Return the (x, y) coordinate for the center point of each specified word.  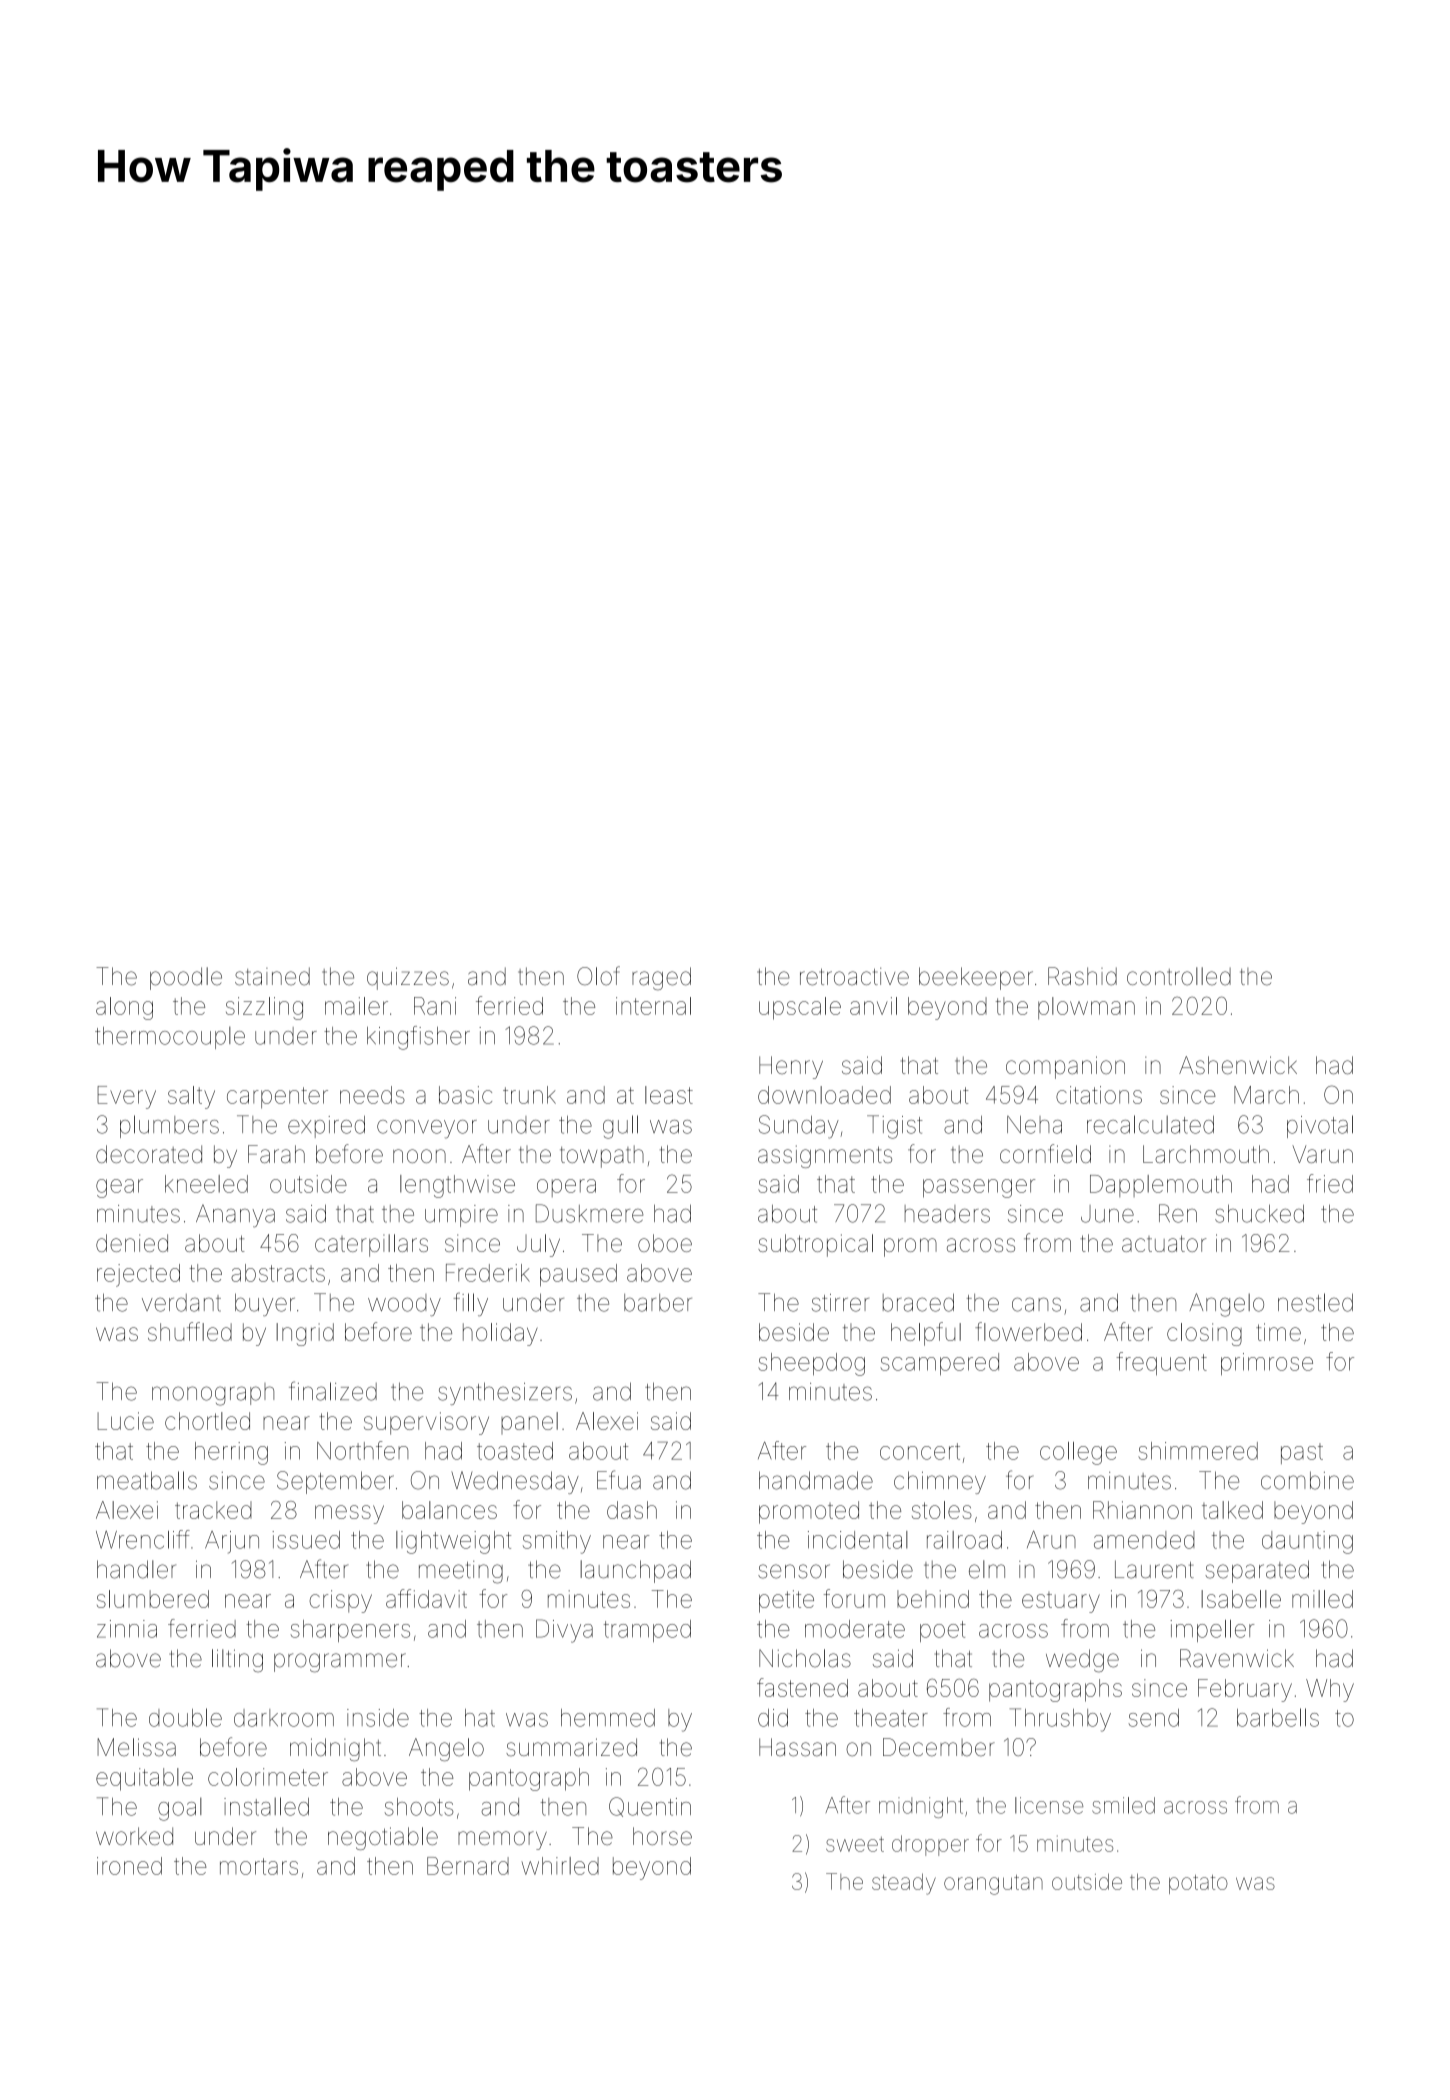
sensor (794, 1571)
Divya (564, 1631)
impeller (1212, 1631)
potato (1198, 1884)
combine (1307, 1480)
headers (947, 1214)
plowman (1086, 1008)
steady (904, 1884)
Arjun (232, 1542)
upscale (800, 1008)
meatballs (147, 1480)
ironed (129, 1866)
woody (404, 1305)
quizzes (408, 978)
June (1107, 1214)
